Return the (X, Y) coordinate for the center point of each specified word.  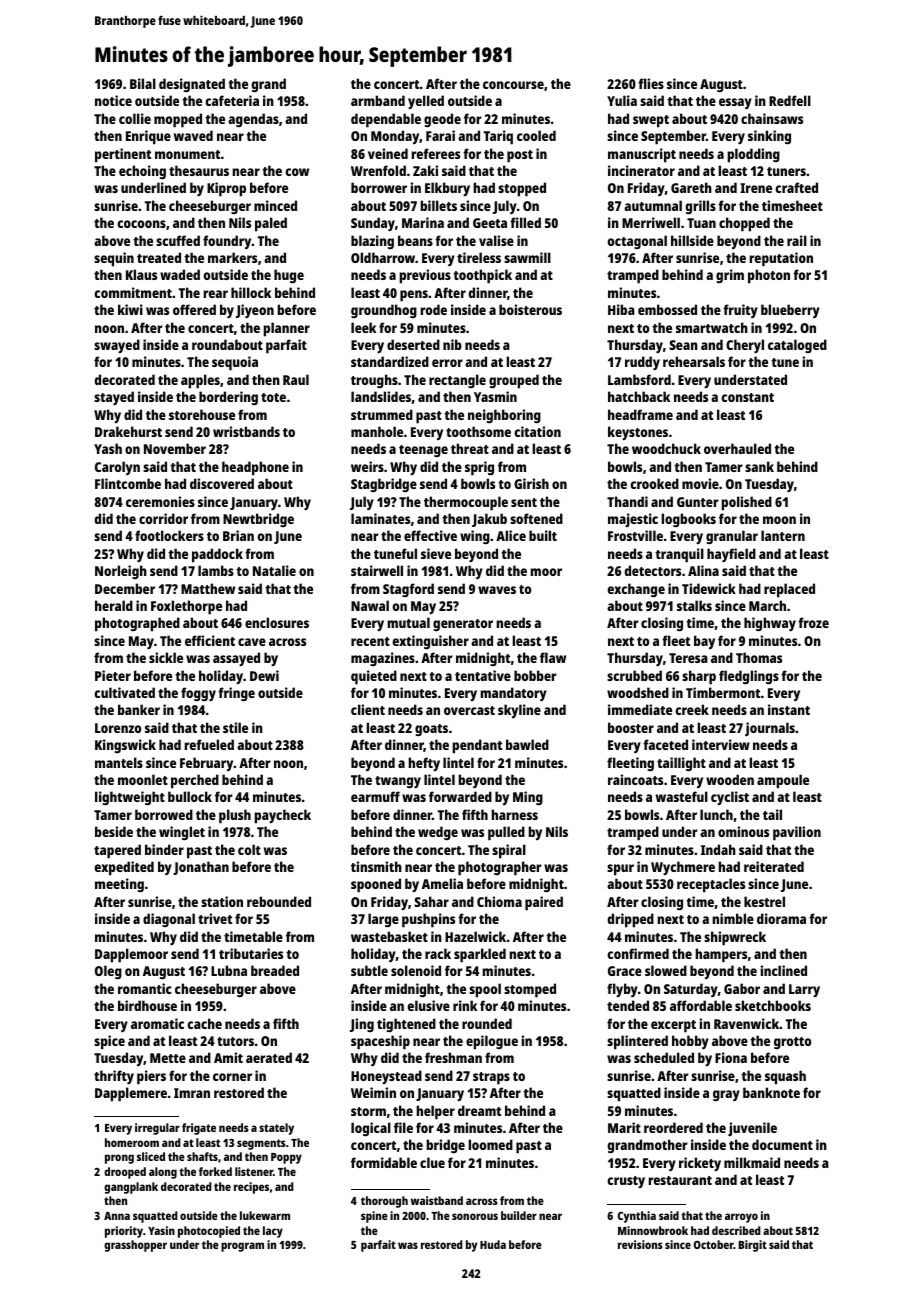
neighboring (504, 416)
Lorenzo (118, 728)
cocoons (141, 224)
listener (254, 1171)
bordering (228, 398)
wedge (438, 833)
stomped (530, 990)
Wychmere (683, 868)
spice (109, 1042)
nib (452, 344)
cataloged (797, 346)
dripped (630, 920)
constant (747, 397)
